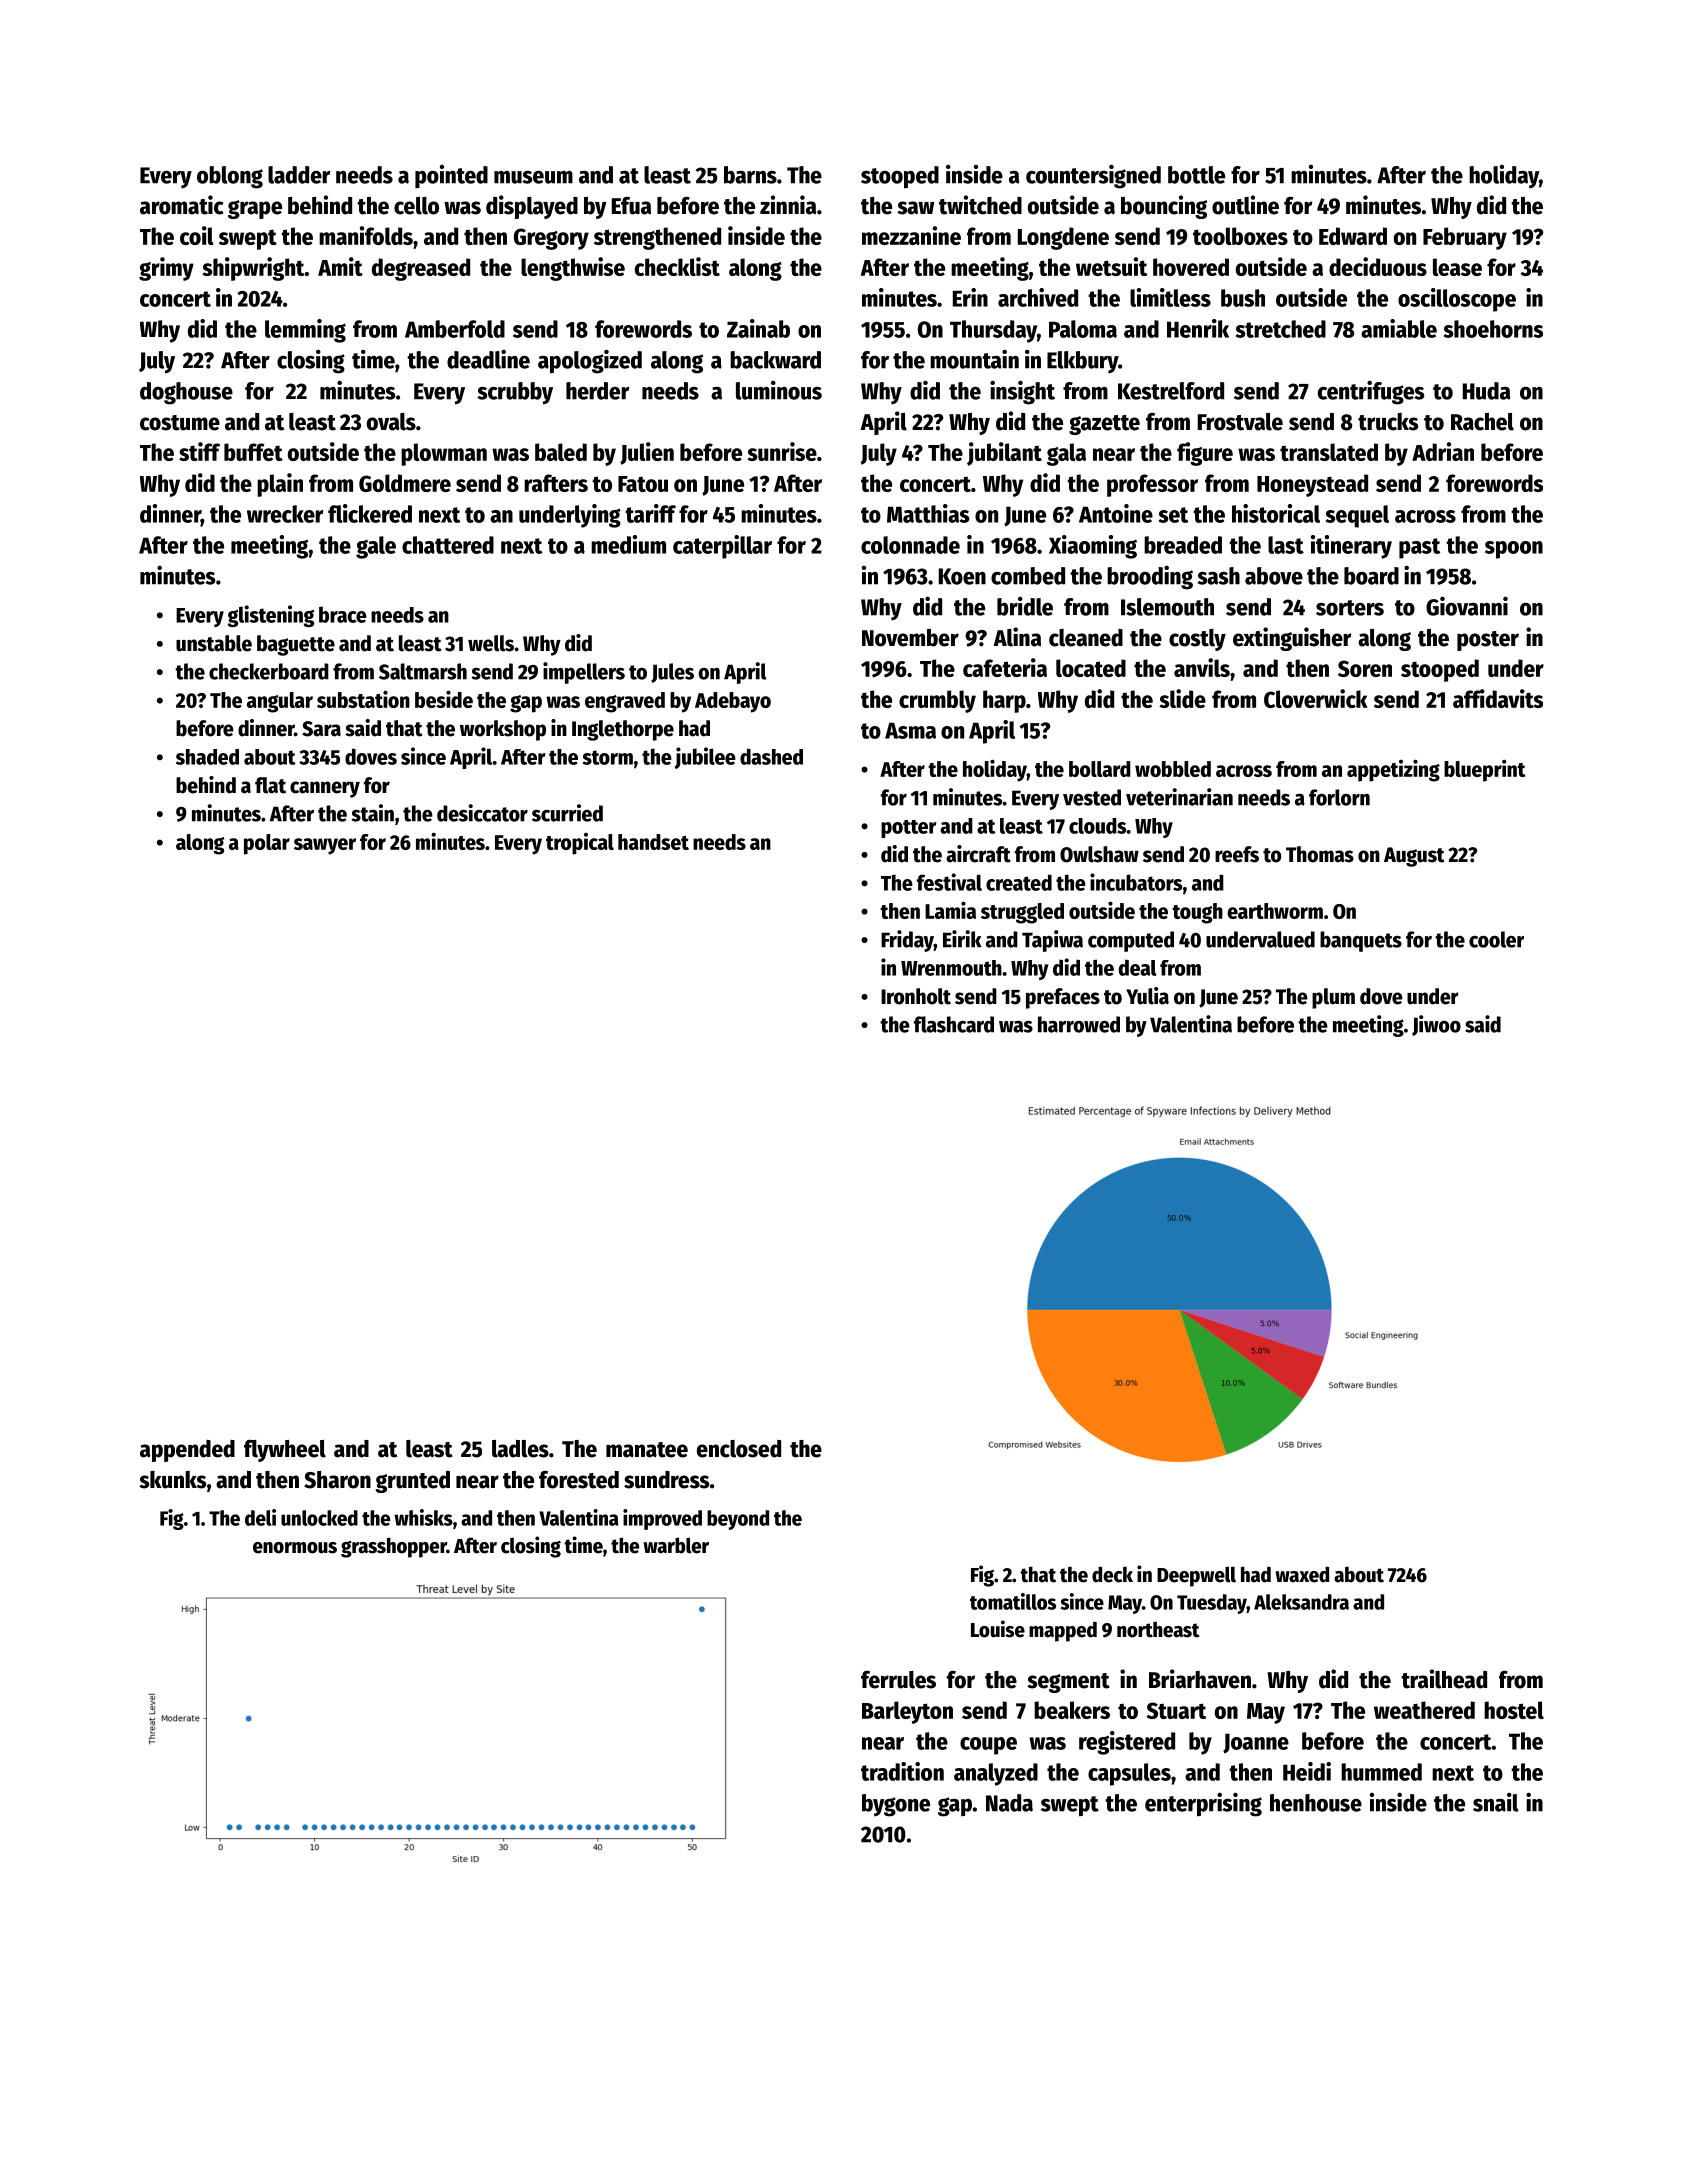 This page has height=2178, width=1683. I want to click on mountain, so click(974, 359).
